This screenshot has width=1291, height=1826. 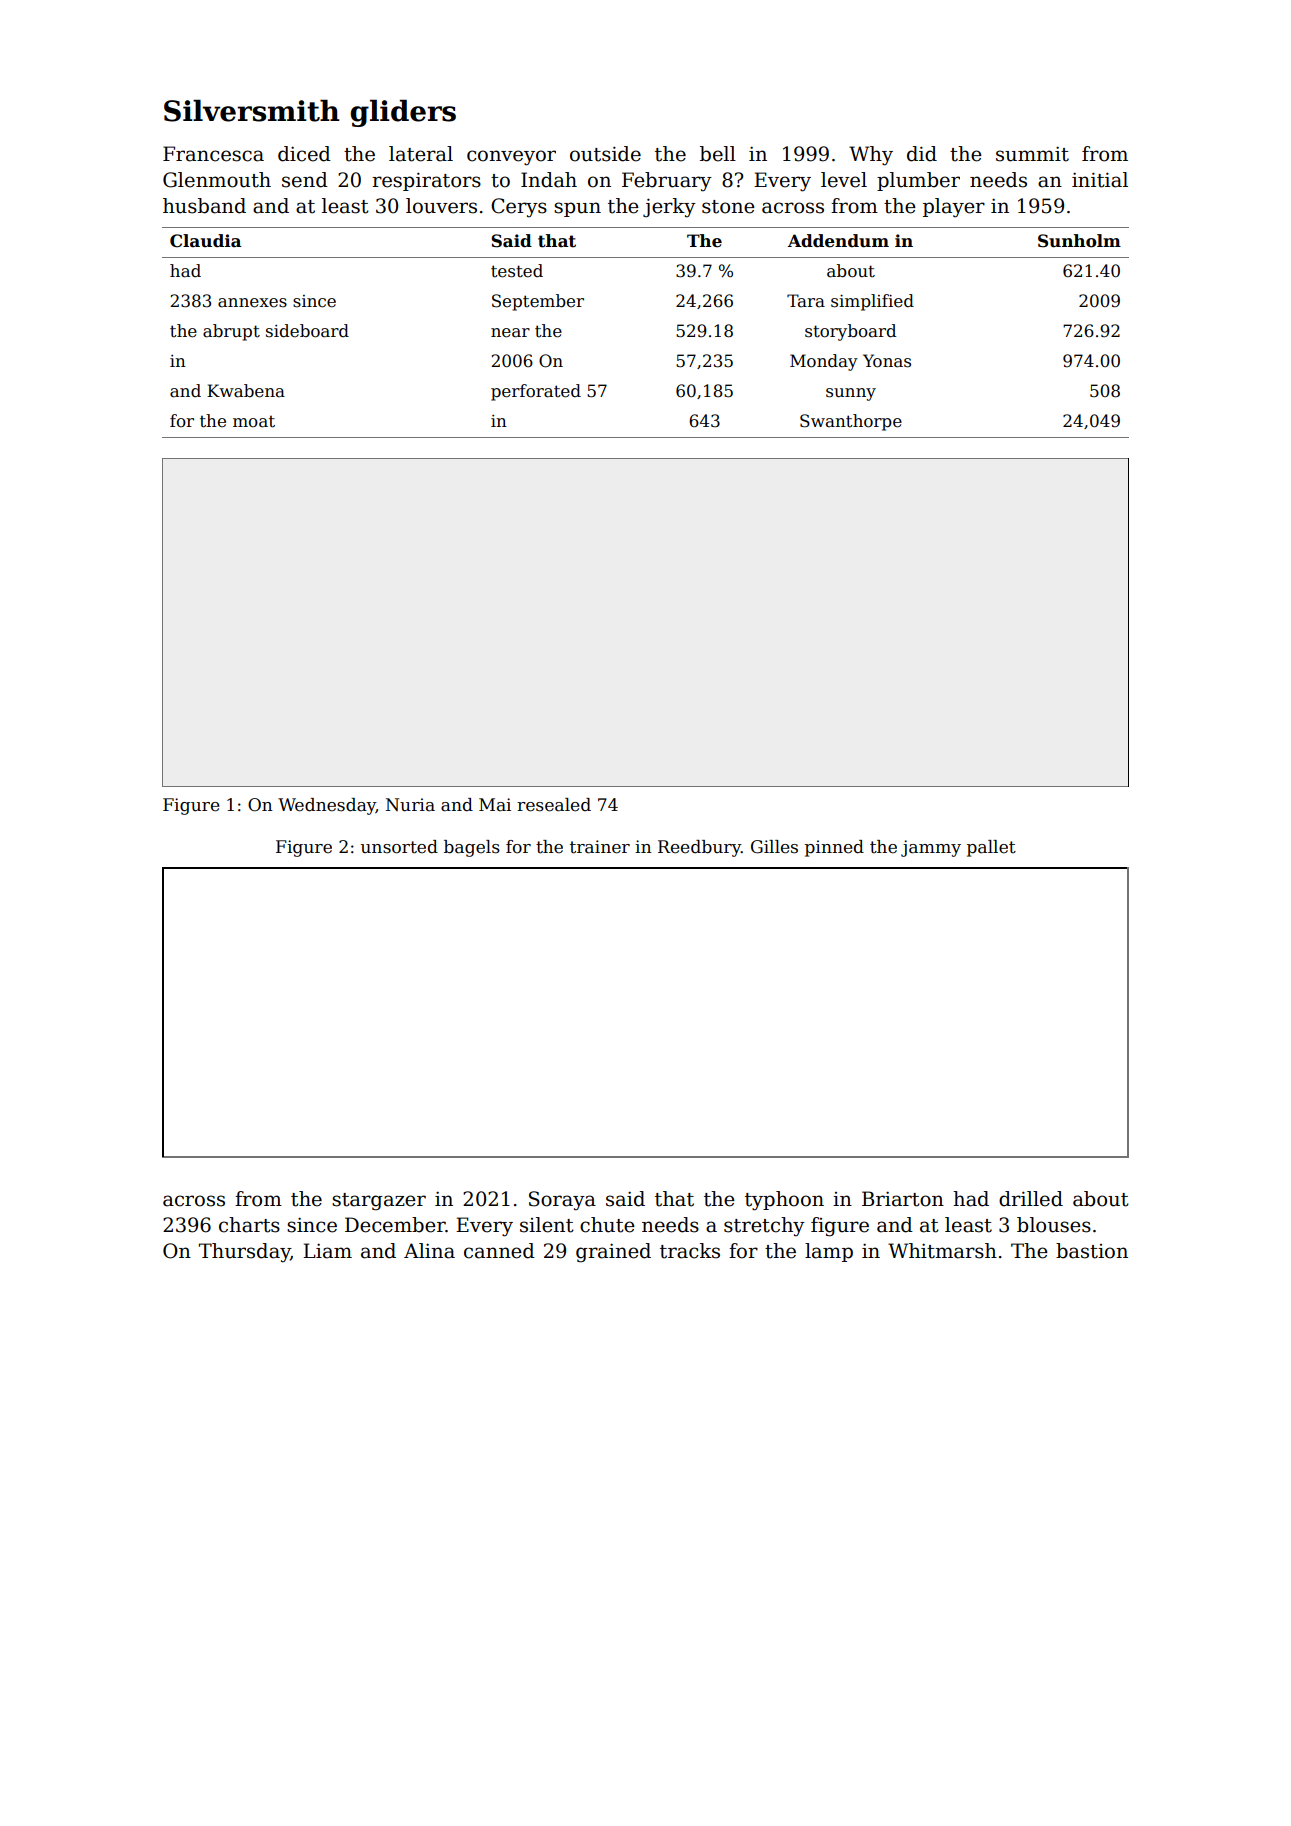 I want to click on Francesca, so click(x=213, y=154).
